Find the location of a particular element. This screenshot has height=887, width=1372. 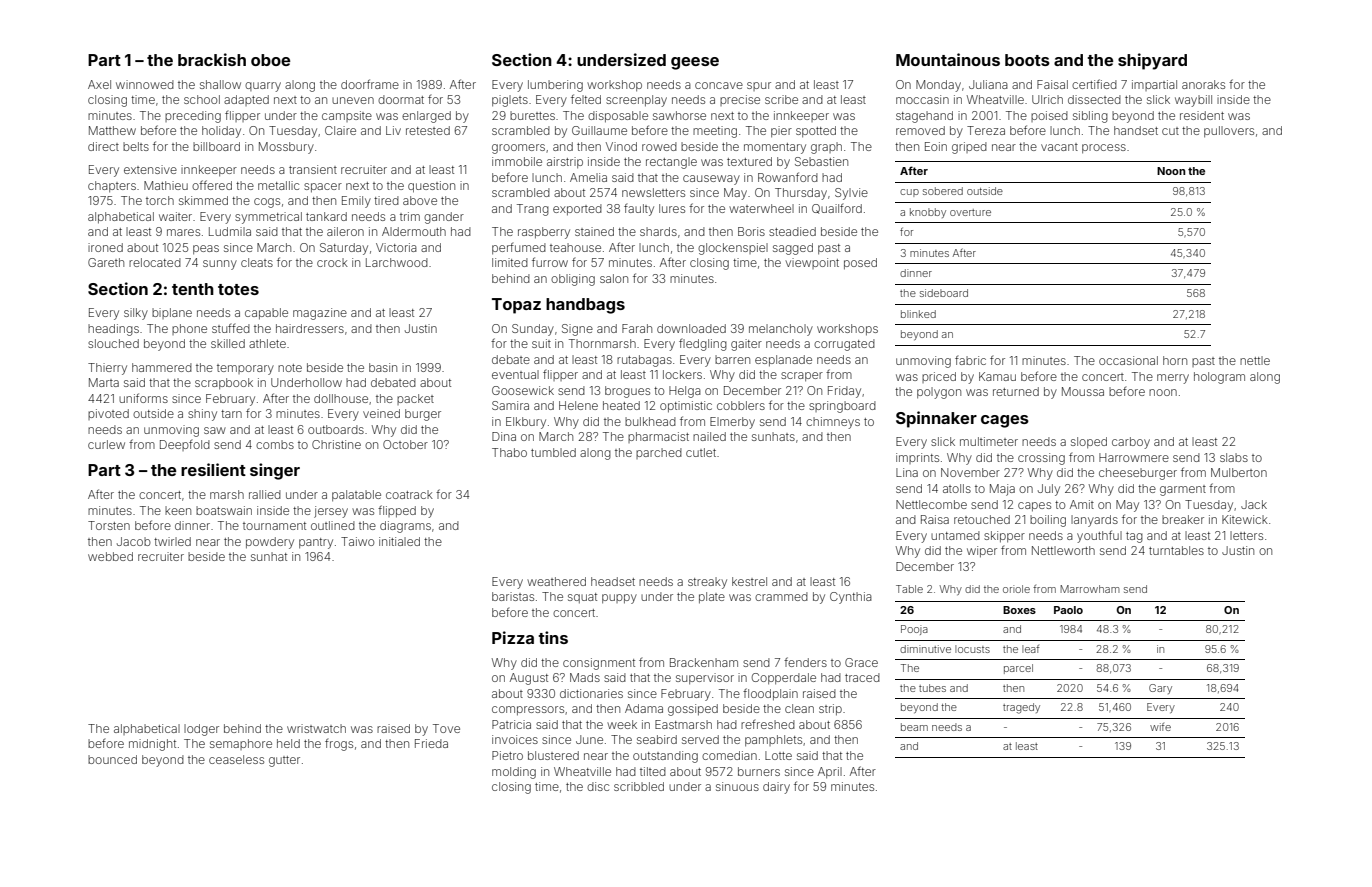

hologram is located at coordinates (1219, 378).
